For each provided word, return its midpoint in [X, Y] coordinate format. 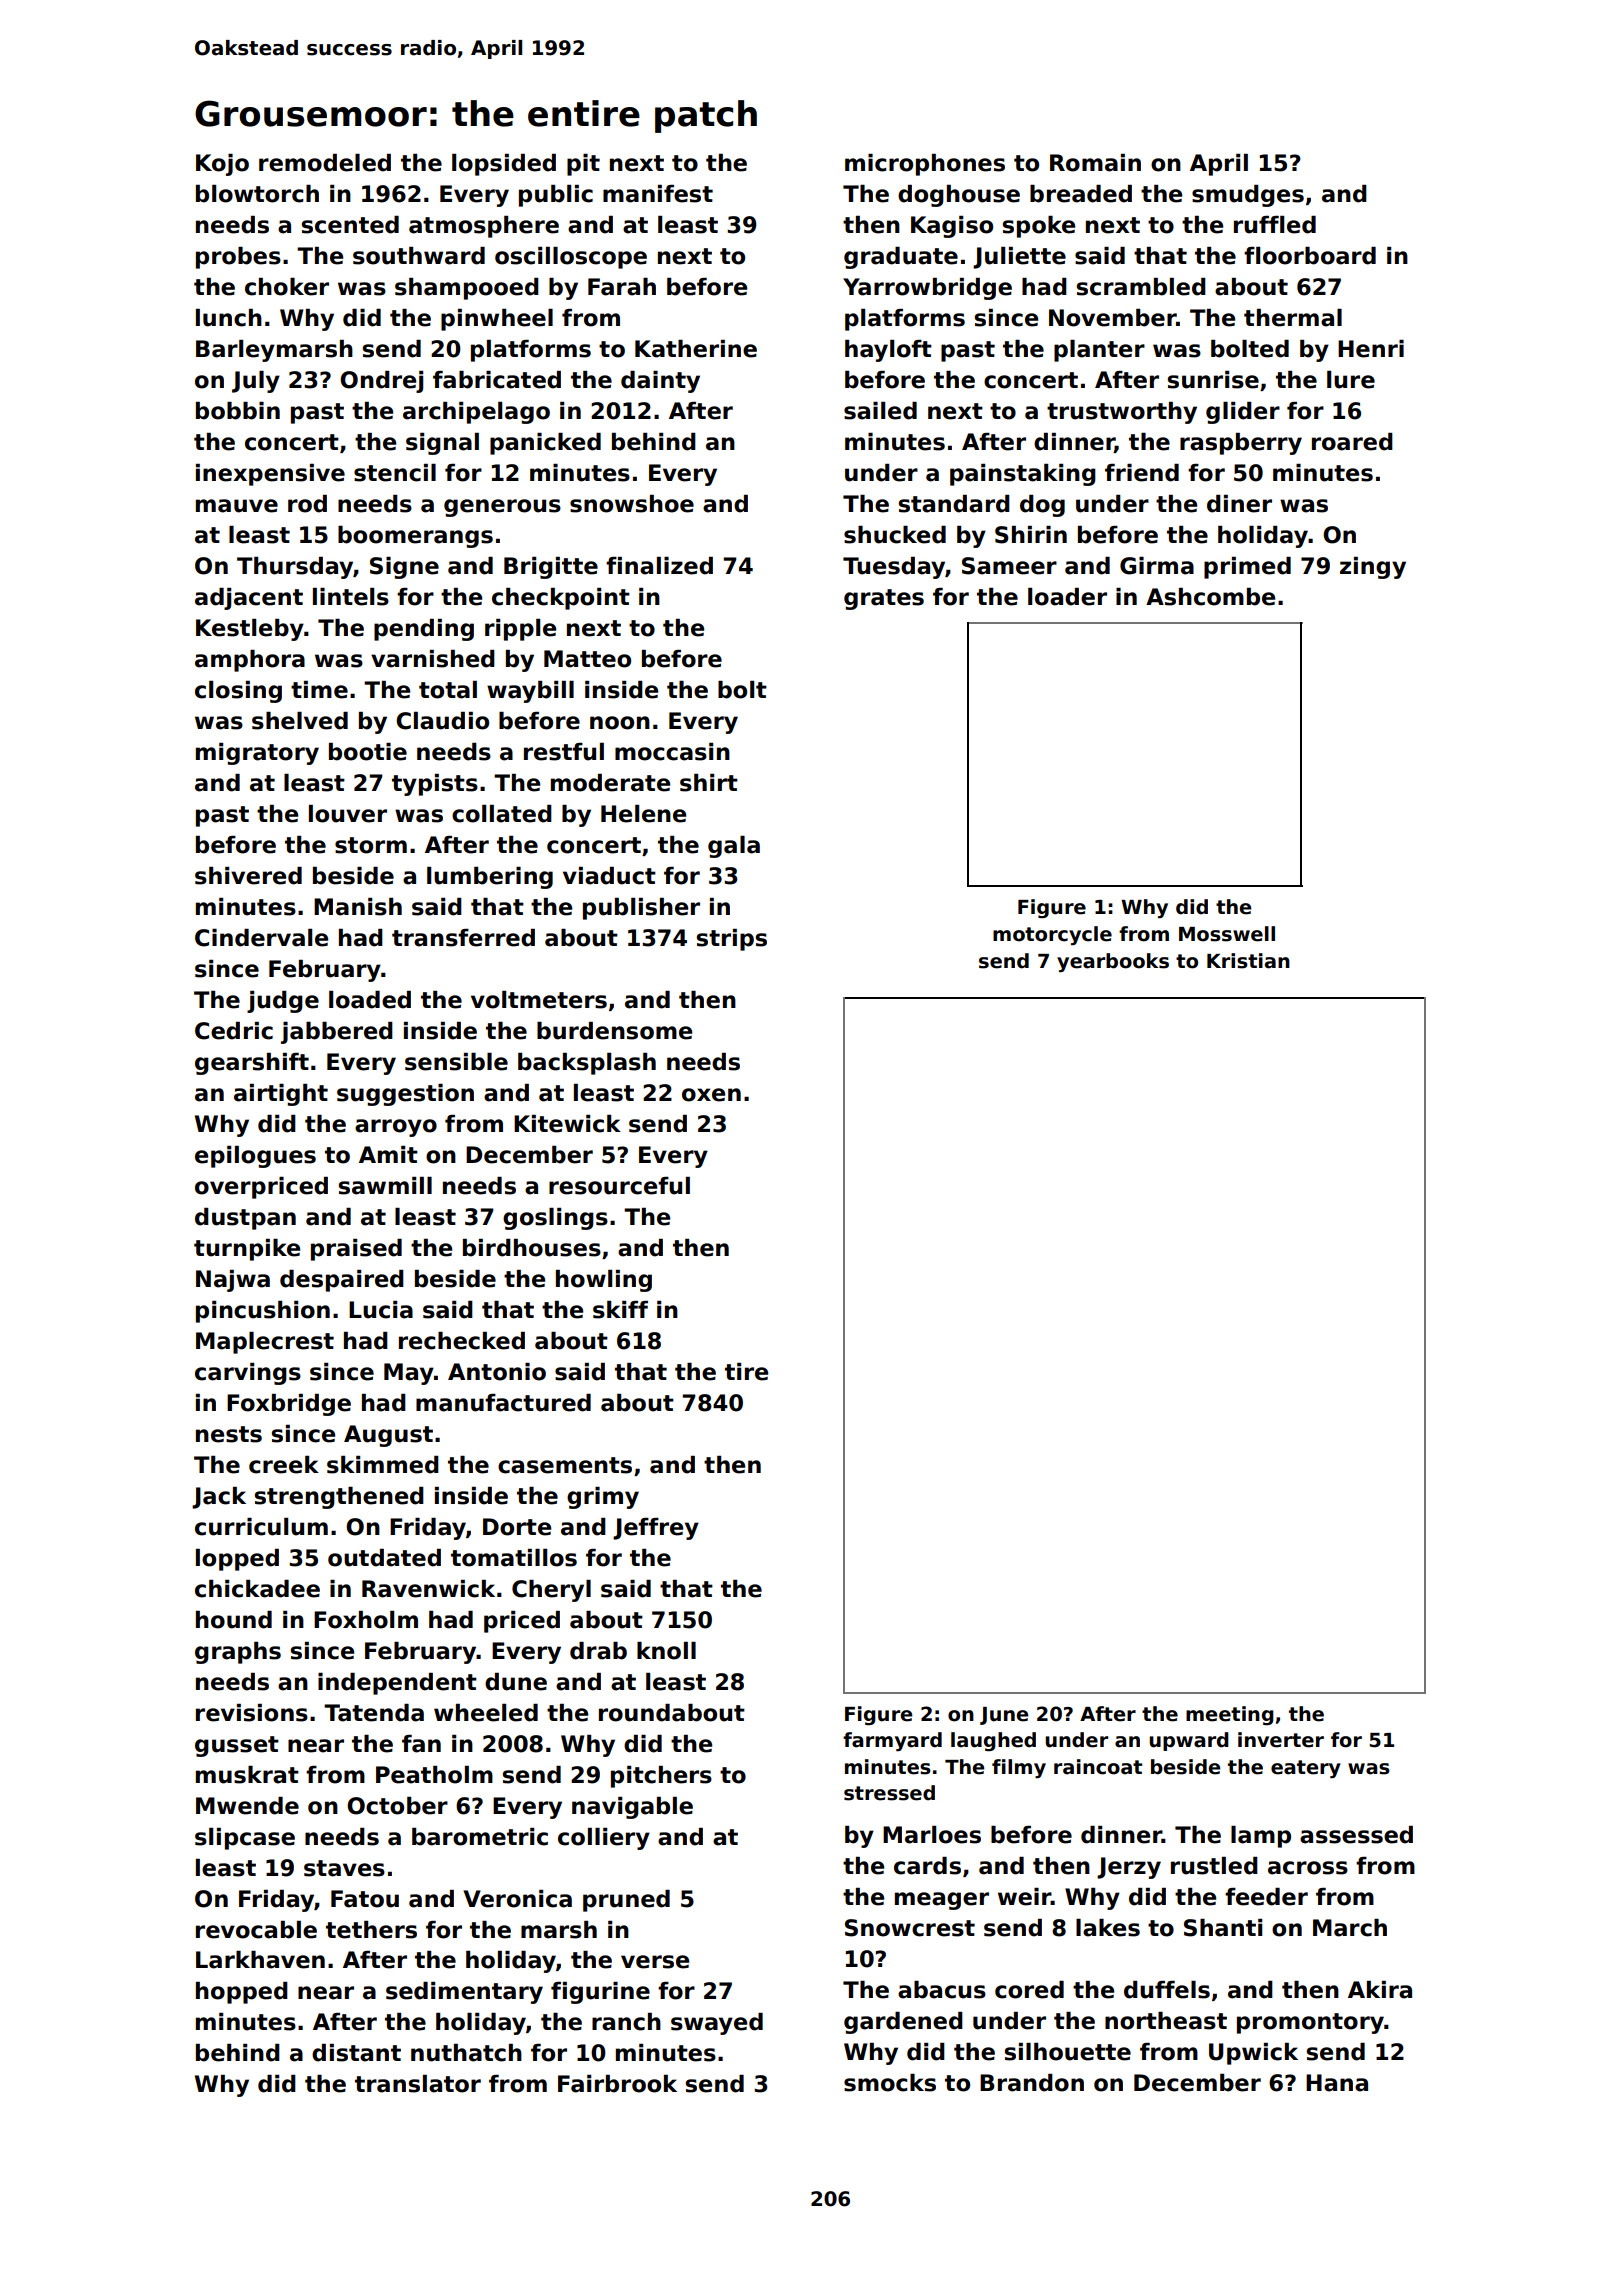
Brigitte [551, 568]
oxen [711, 1095]
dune [516, 1682]
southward [419, 256]
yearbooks [1113, 962]
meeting [1230, 1715]
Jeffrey [656, 1529]
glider [1243, 413]
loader [1067, 597]
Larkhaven [260, 1960]
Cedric [234, 1031]
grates [884, 599]
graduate [901, 258]
